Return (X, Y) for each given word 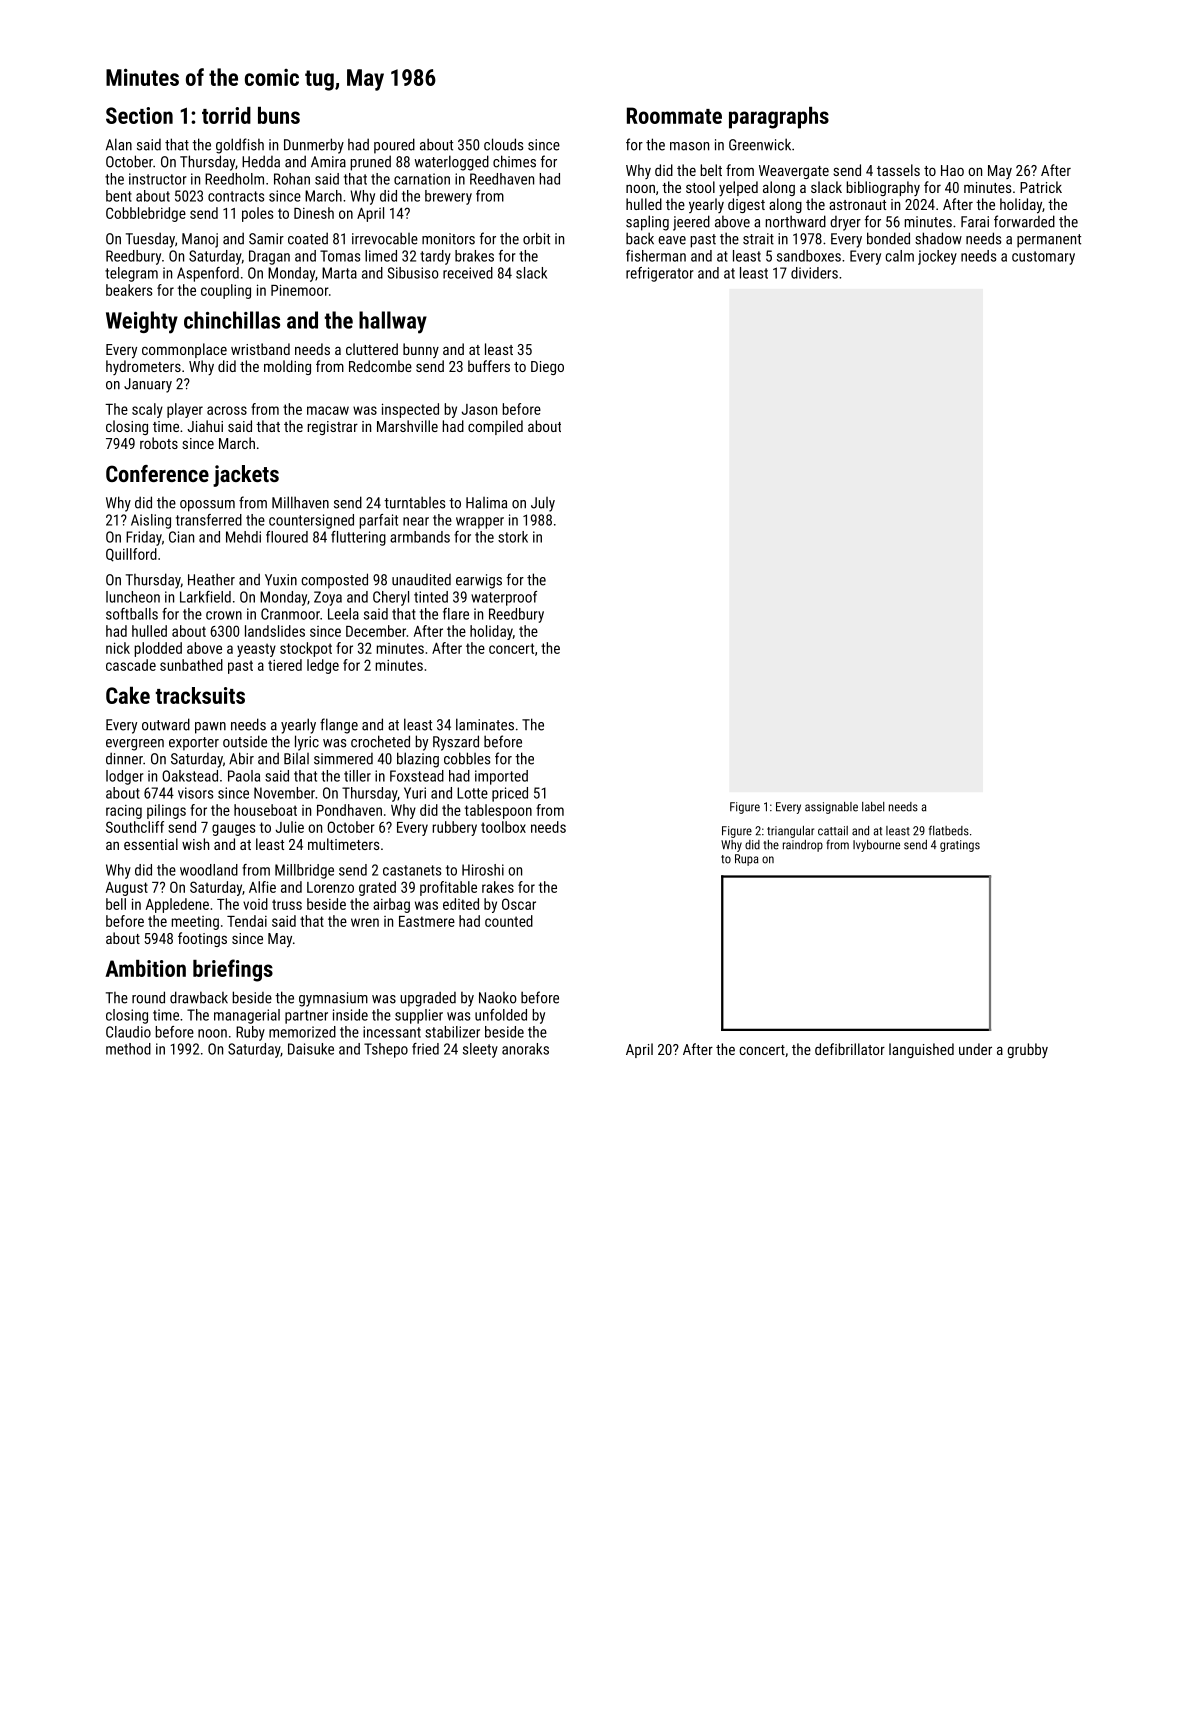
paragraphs (779, 118)
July (543, 504)
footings (202, 939)
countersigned (311, 521)
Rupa (746, 860)
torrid (226, 115)
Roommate (674, 115)
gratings (960, 846)
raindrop (803, 846)
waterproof (504, 598)
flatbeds (949, 830)
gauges (234, 830)
